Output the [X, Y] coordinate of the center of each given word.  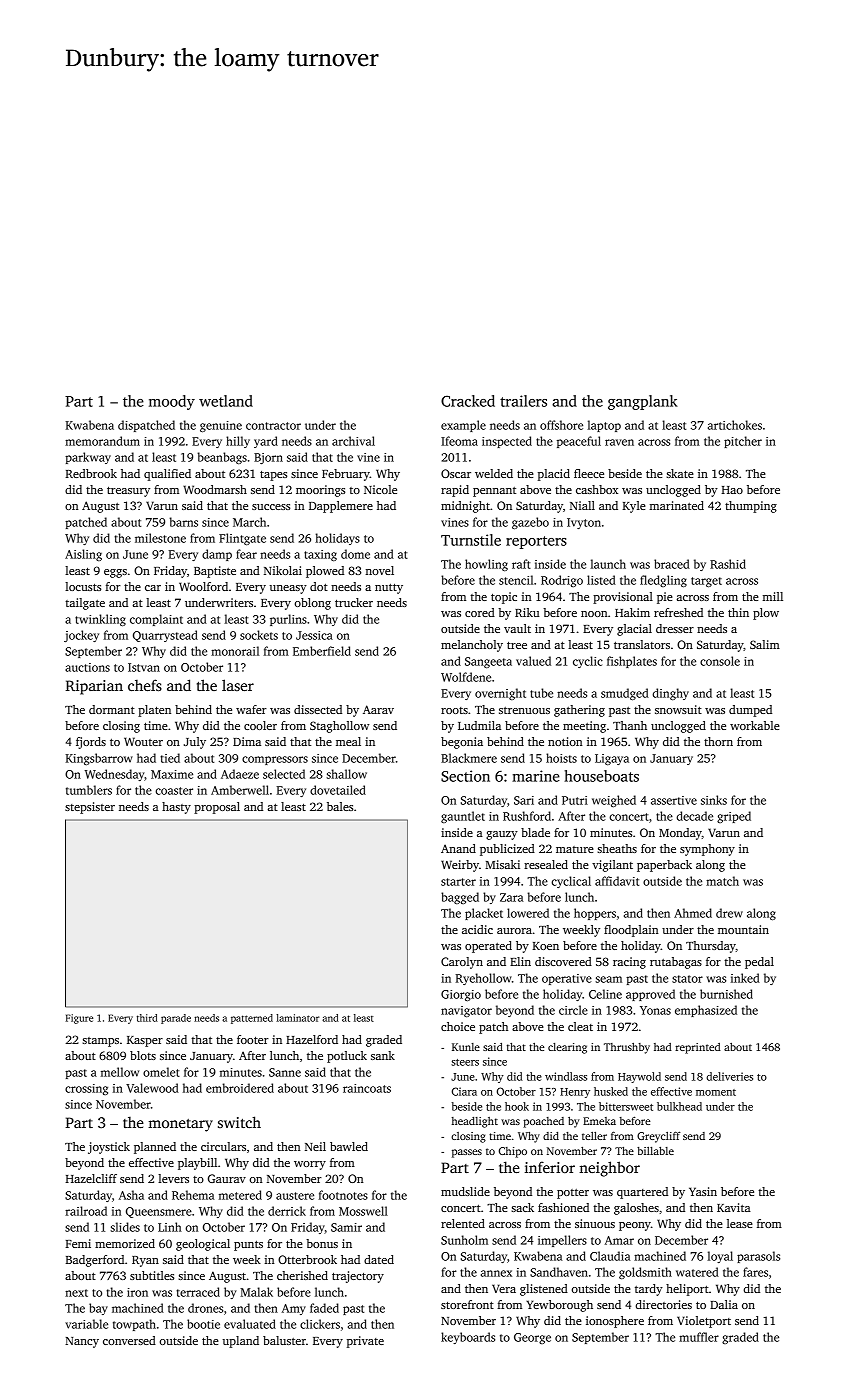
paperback [664, 866]
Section [465, 776]
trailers [523, 401]
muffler [699, 1337]
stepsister [90, 808]
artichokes [735, 425]
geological [203, 1245]
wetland [226, 401]
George [532, 1338]
